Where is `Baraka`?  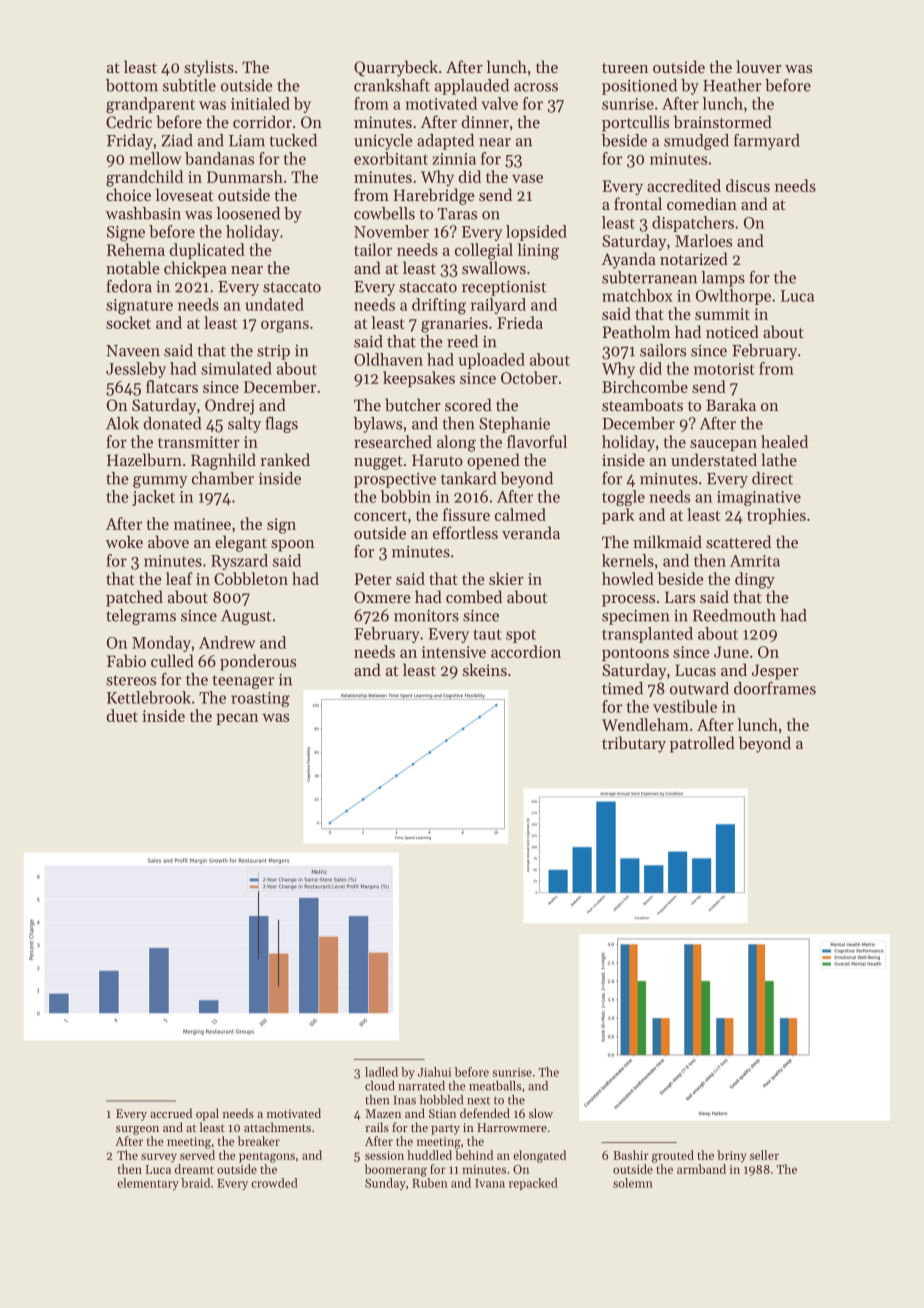
Baraka is located at coordinates (731, 404).
